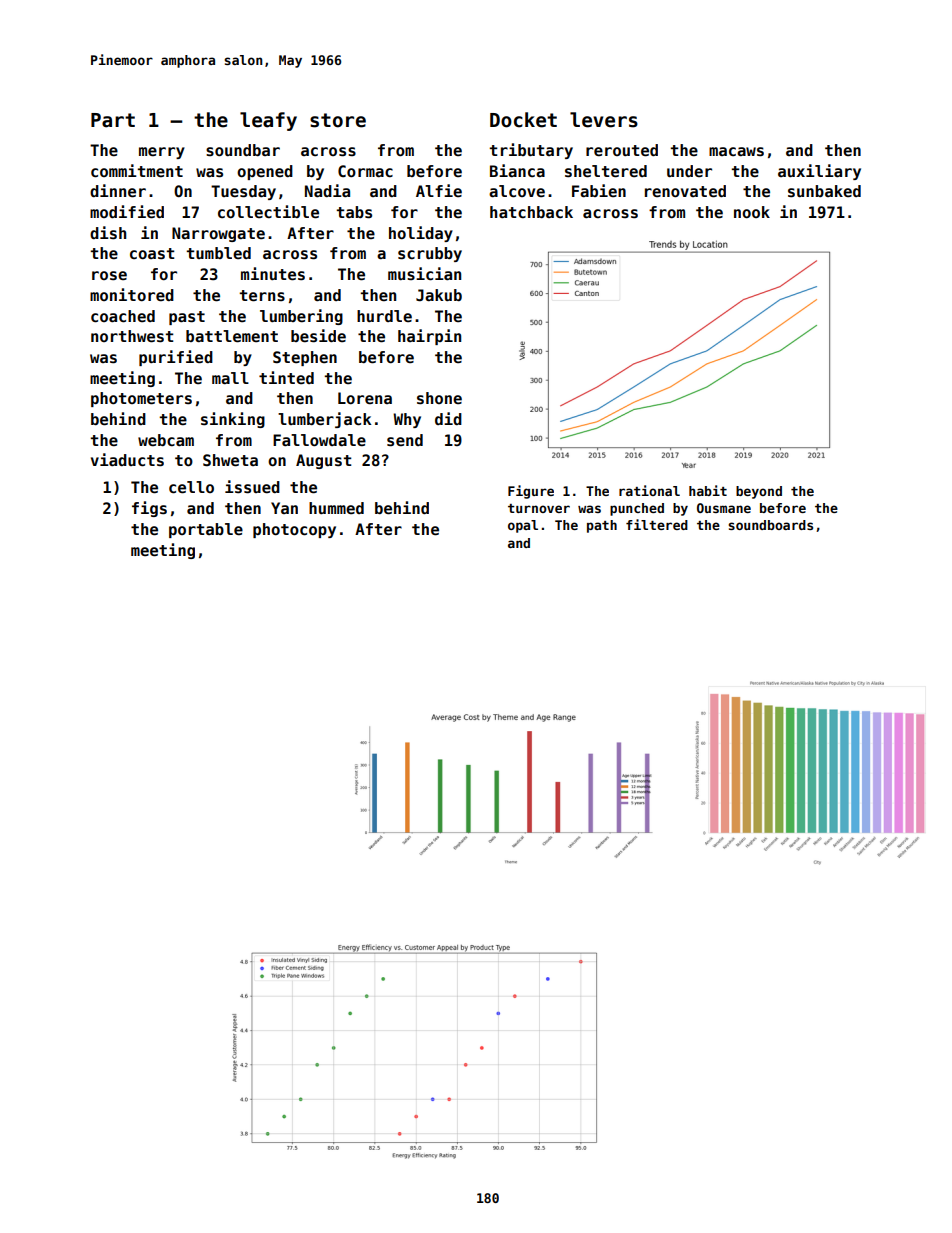  Describe the element at coordinates (162, 153) in the screenshot. I see `merry` at that location.
